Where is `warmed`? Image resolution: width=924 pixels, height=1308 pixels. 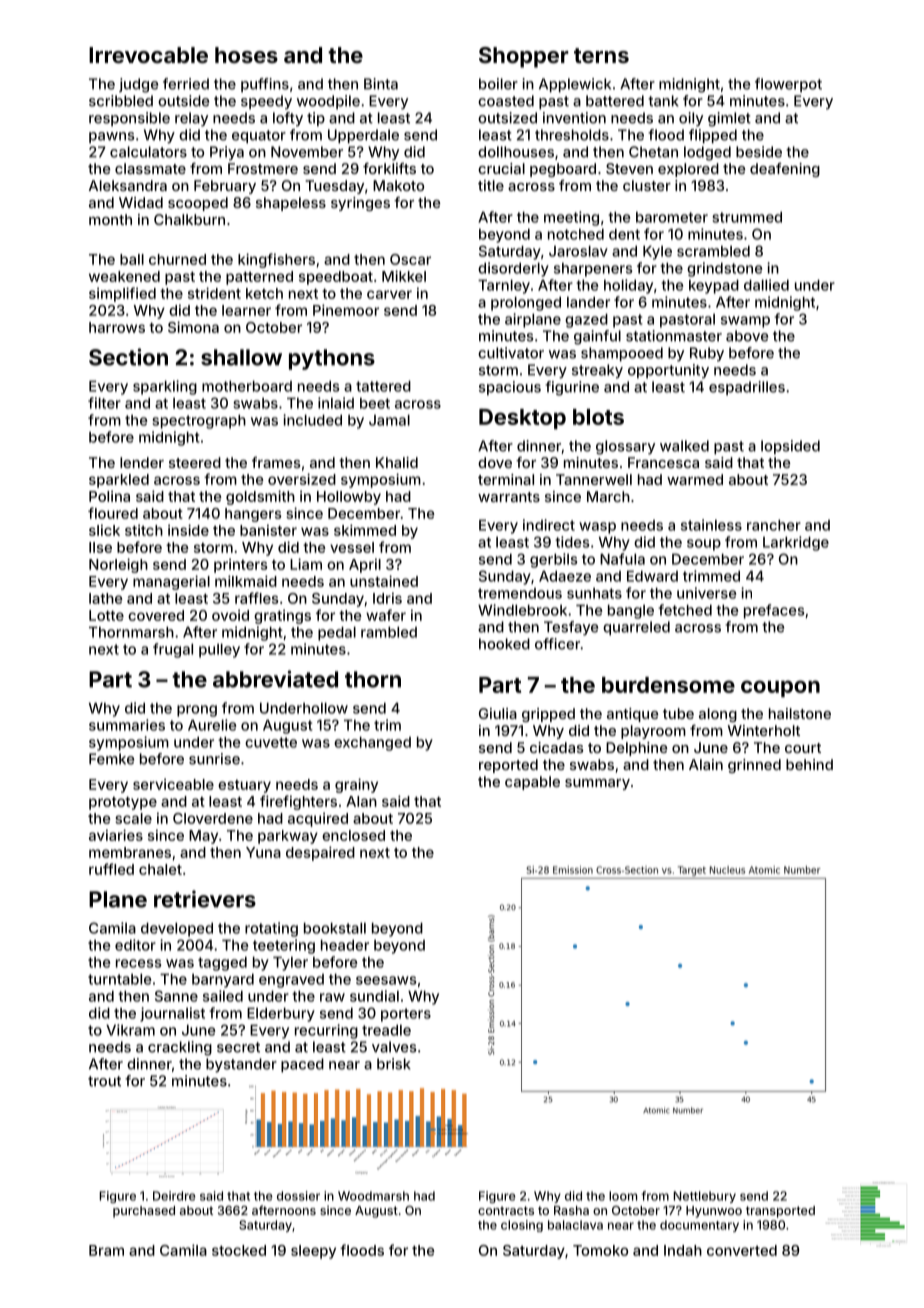
warmed is located at coordinates (695, 479).
